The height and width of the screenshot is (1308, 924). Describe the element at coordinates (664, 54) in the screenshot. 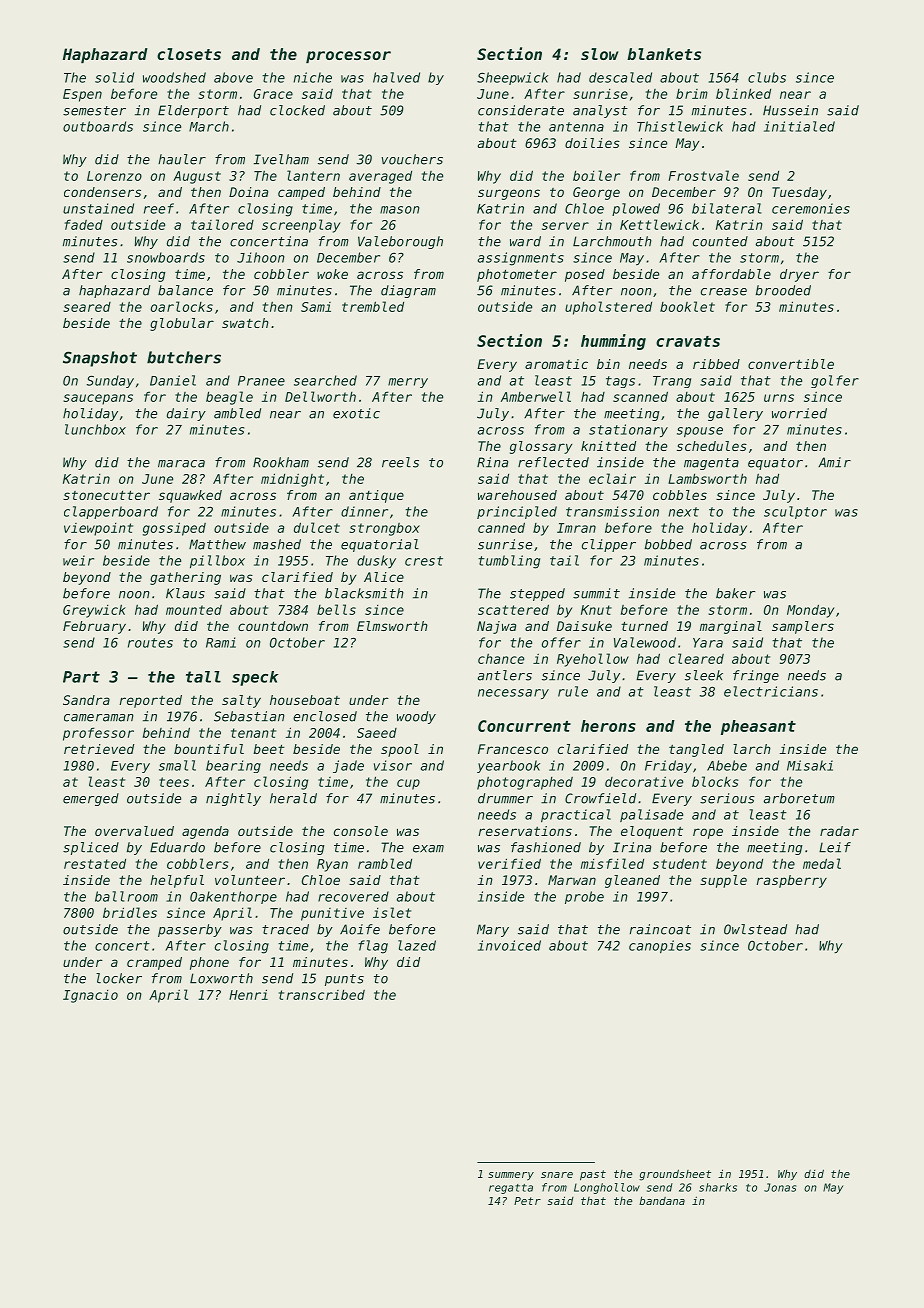

I see `blankets` at that location.
